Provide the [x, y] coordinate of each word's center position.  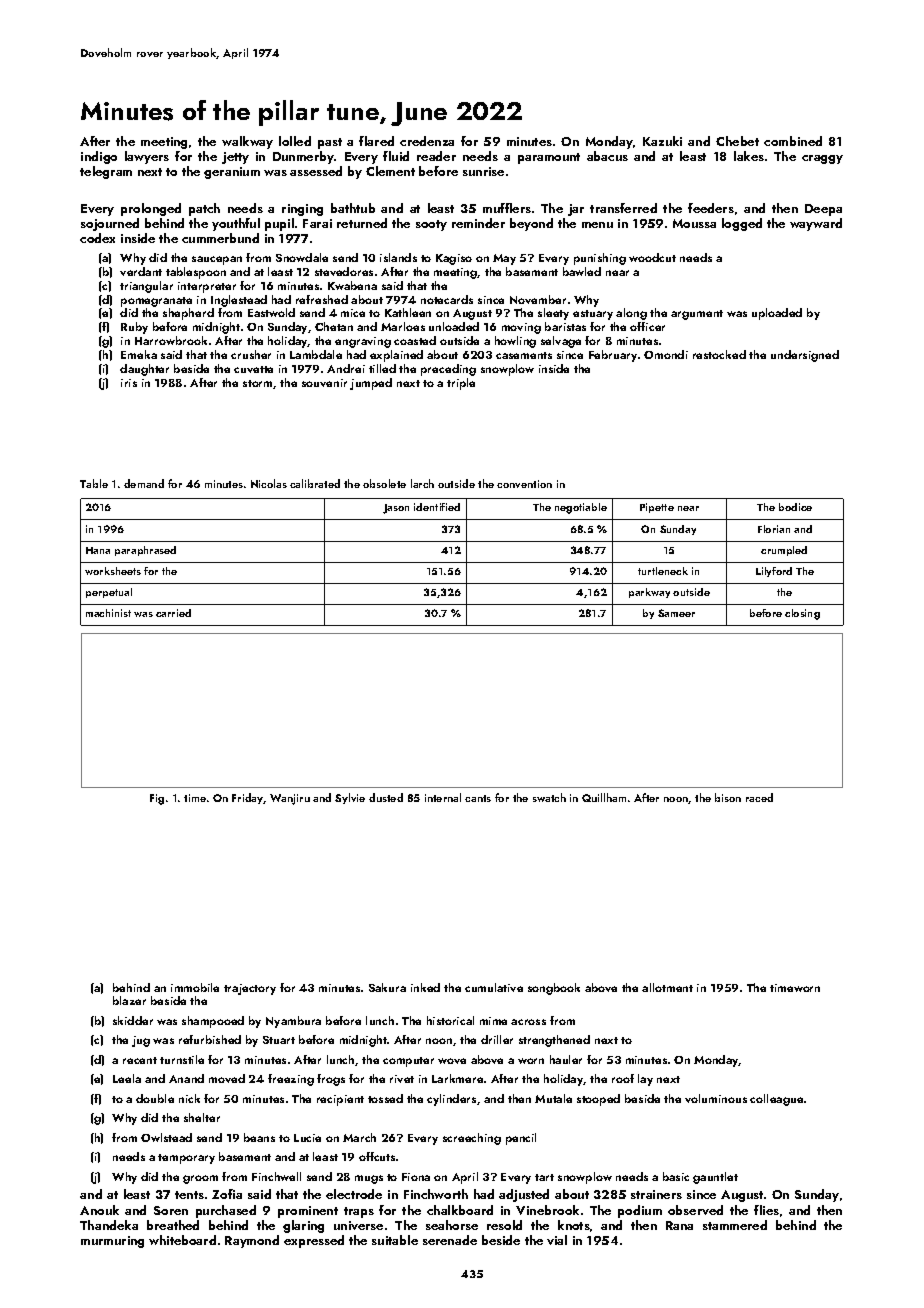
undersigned [805, 356]
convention [524, 484]
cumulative [494, 987]
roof [623, 1078]
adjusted [524, 1195]
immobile [195, 987]
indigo [99, 157]
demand [144, 483]
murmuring [112, 1242]
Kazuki [662, 141]
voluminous [716, 1098]
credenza [427, 141]
